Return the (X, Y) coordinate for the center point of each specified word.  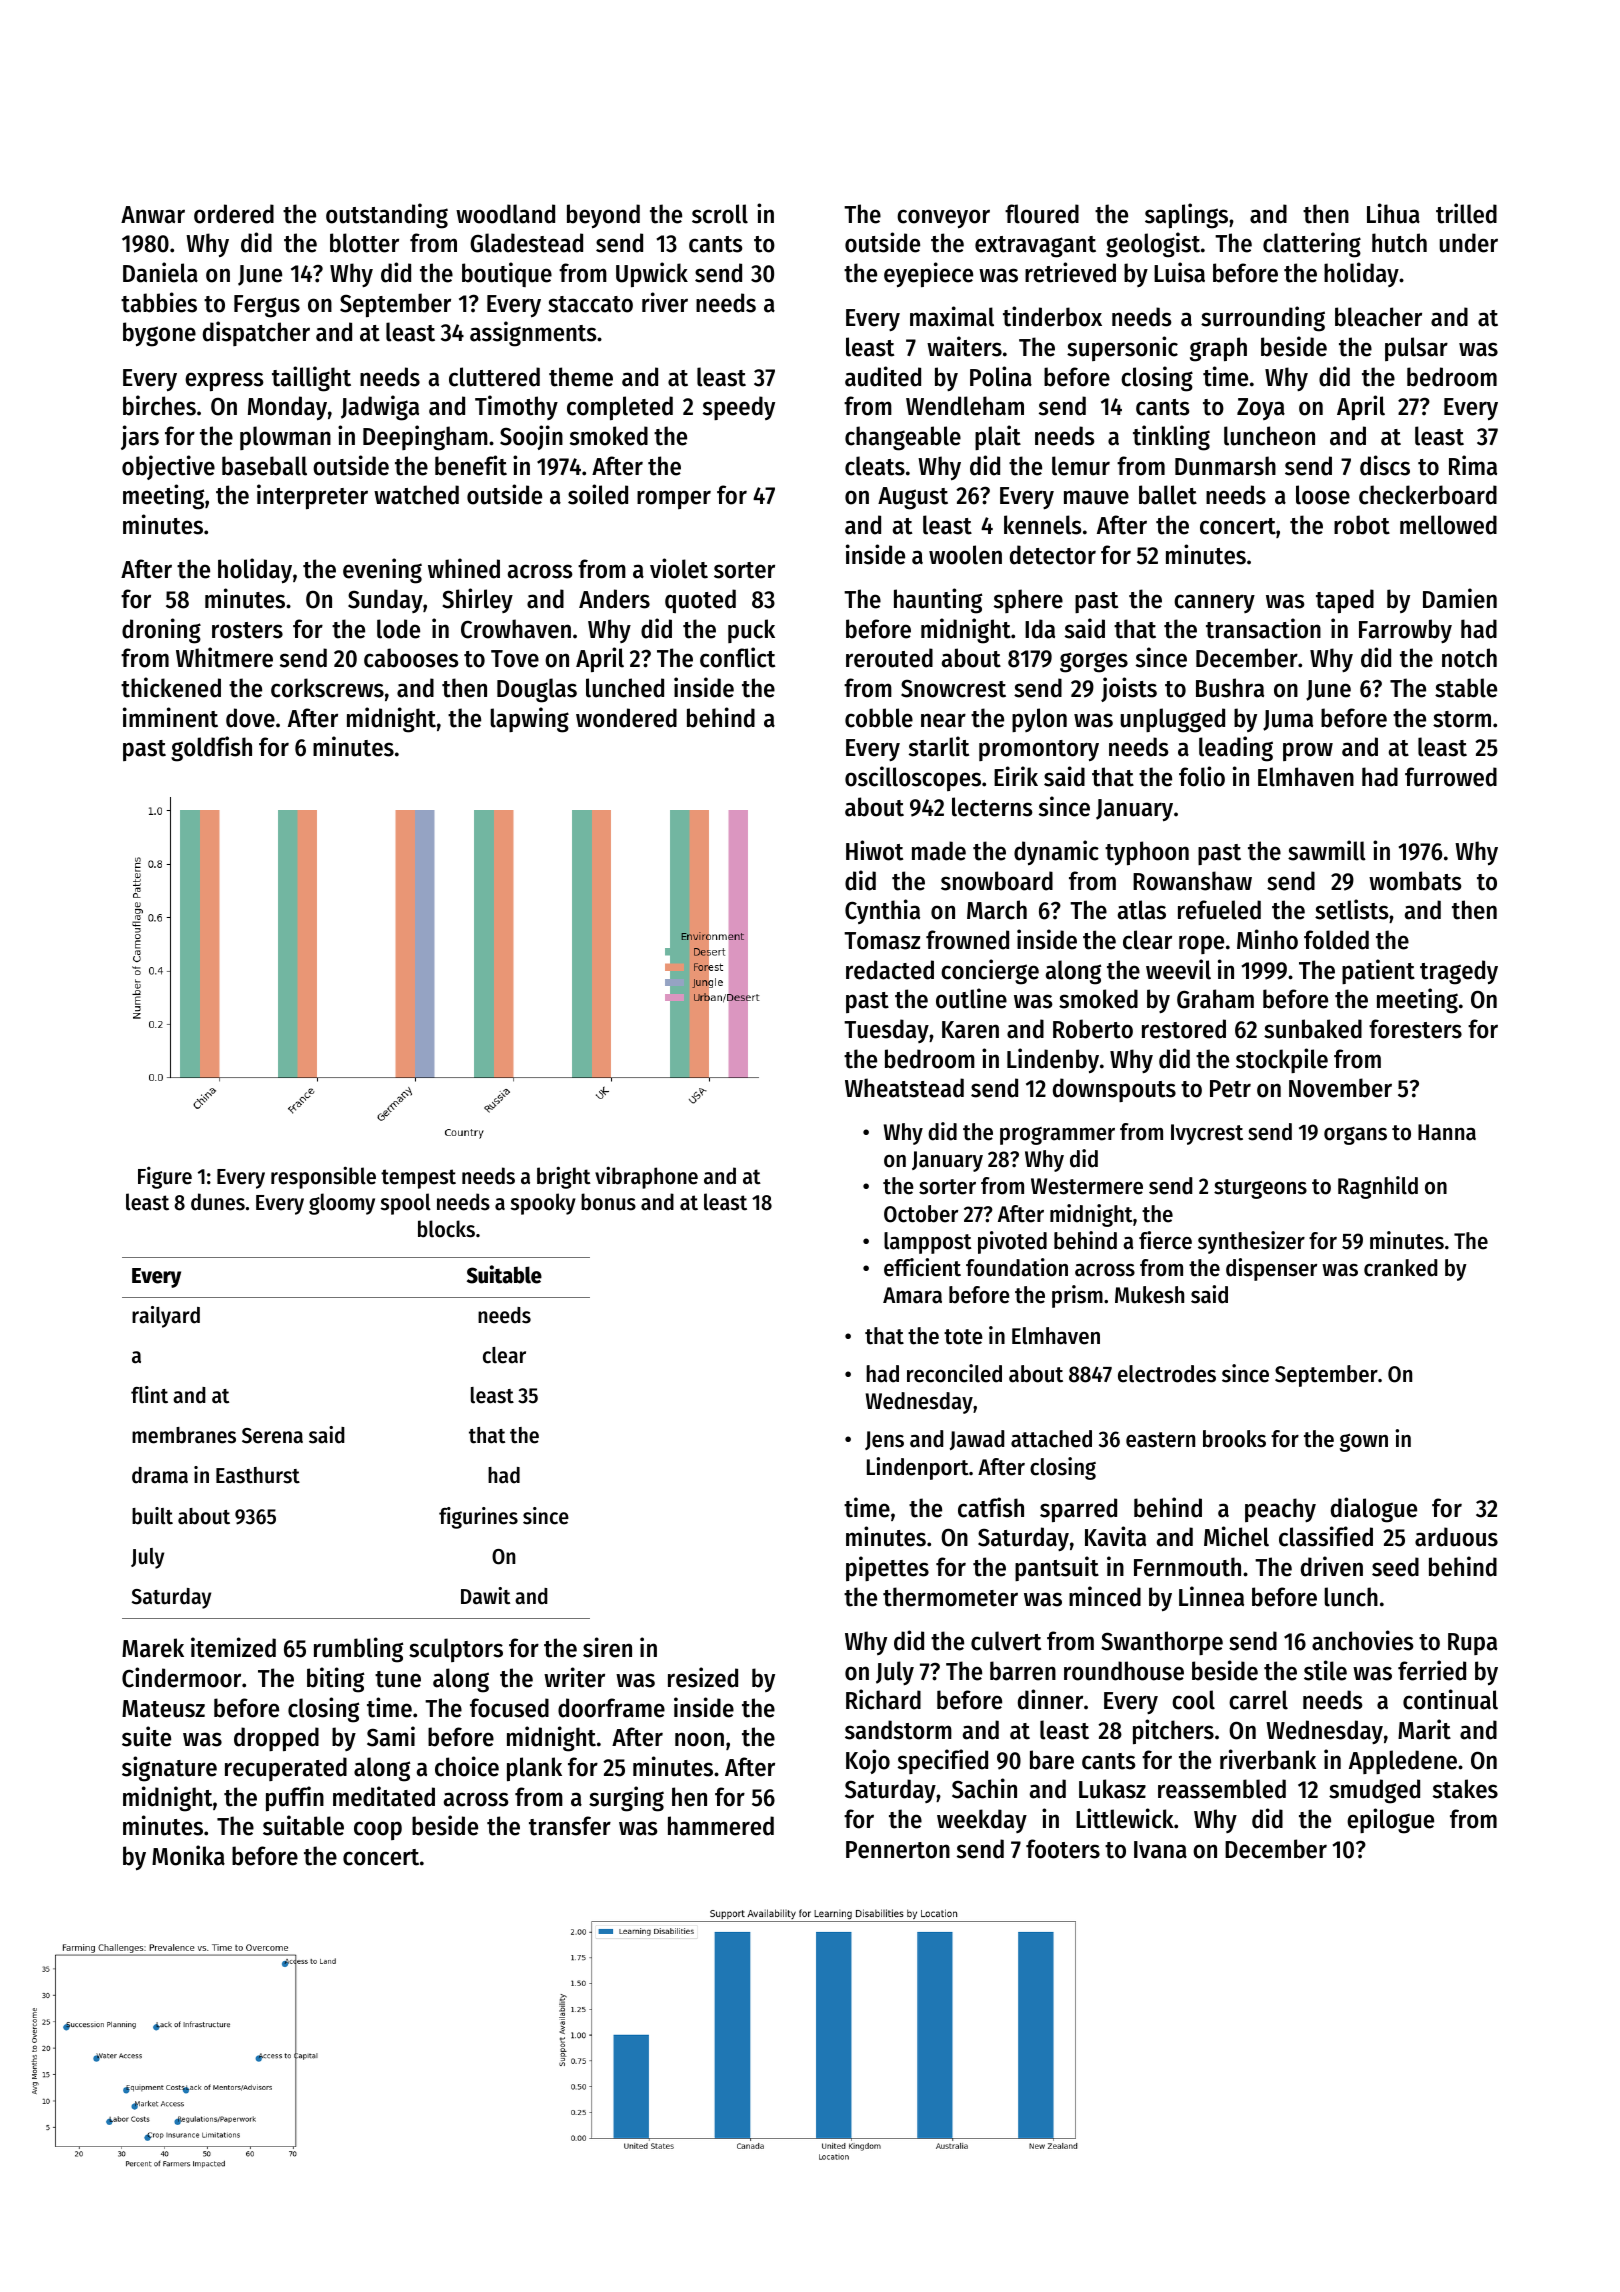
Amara (912, 1295)
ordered (234, 214)
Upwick (652, 274)
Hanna (1447, 1132)
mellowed (1448, 525)
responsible (323, 1177)
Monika (188, 1855)
